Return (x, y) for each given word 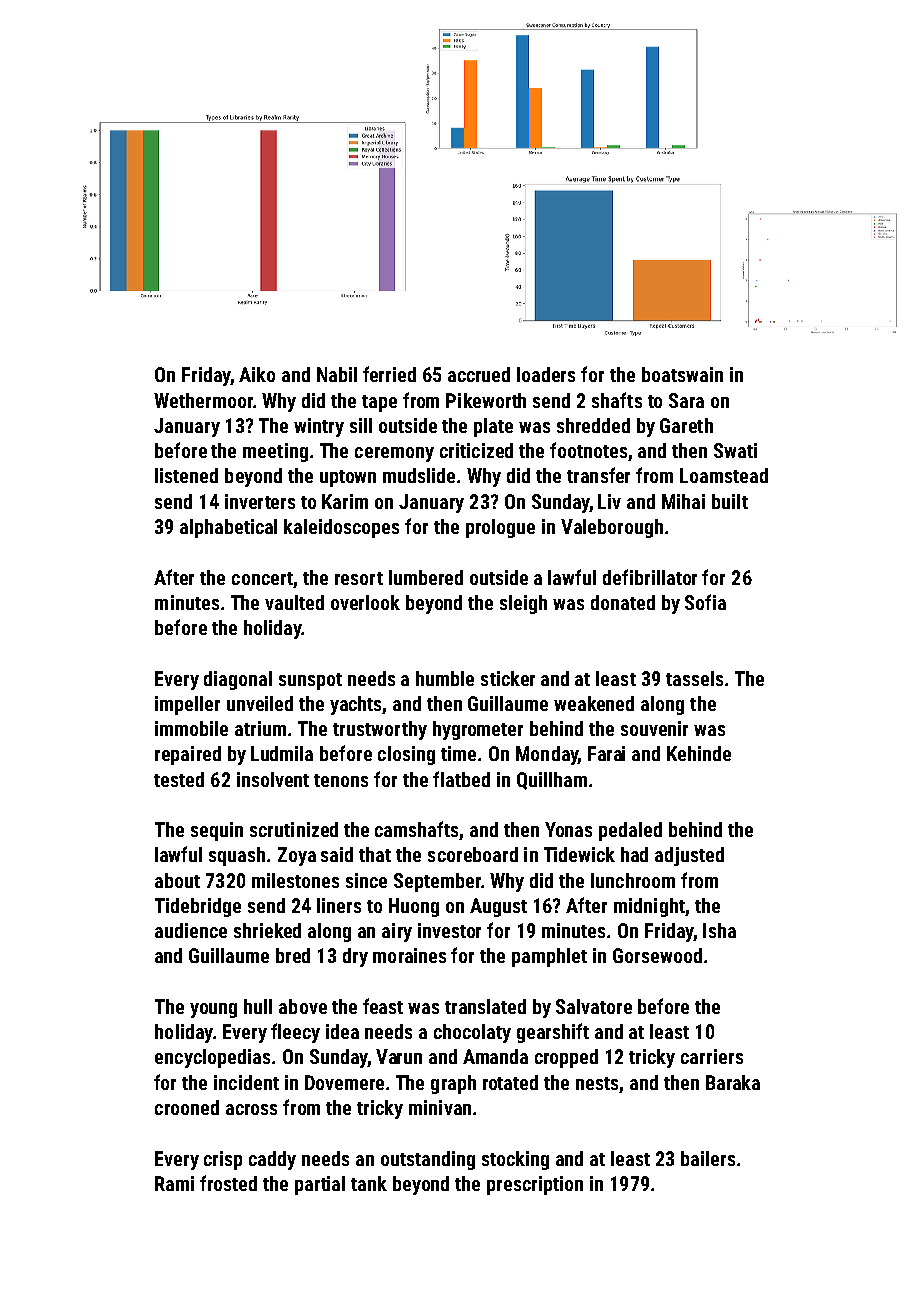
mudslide (419, 475)
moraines (409, 955)
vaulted (294, 602)
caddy (272, 1160)
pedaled (630, 831)
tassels (694, 678)
